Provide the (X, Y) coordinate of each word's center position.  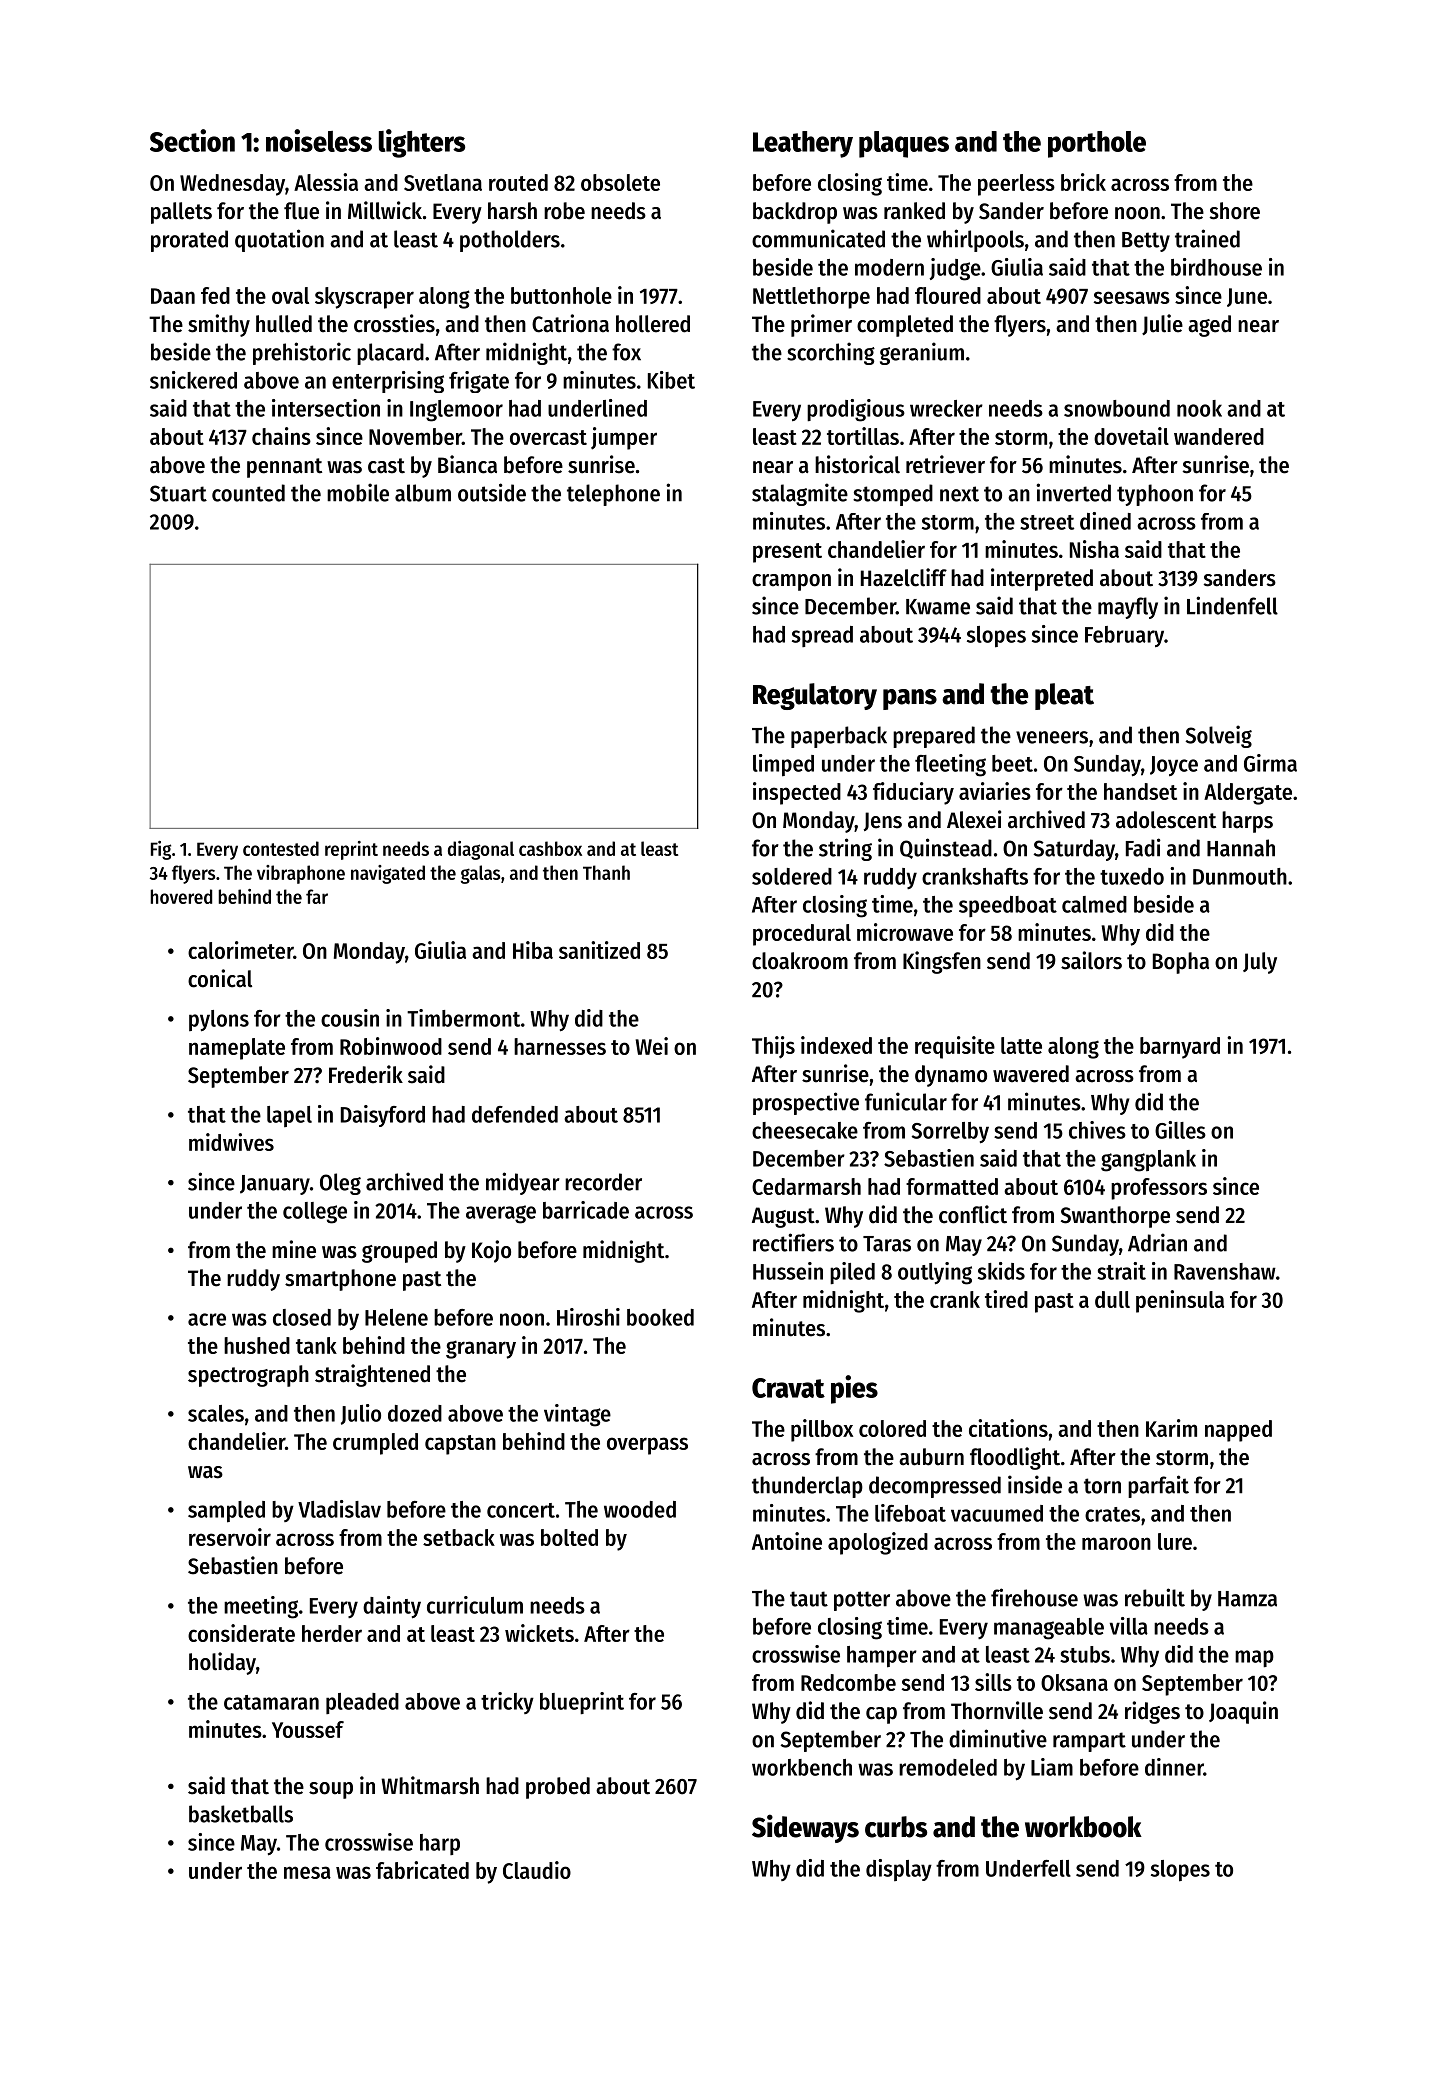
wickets (539, 1633)
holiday (222, 1663)
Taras (887, 1244)
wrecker (946, 408)
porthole (1097, 144)
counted (248, 493)
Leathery (803, 144)
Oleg (340, 1184)
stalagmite (800, 494)
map (1254, 1658)
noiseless (319, 140)
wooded (640, 1509)
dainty (392, 1607)
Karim (1171, 1428)
